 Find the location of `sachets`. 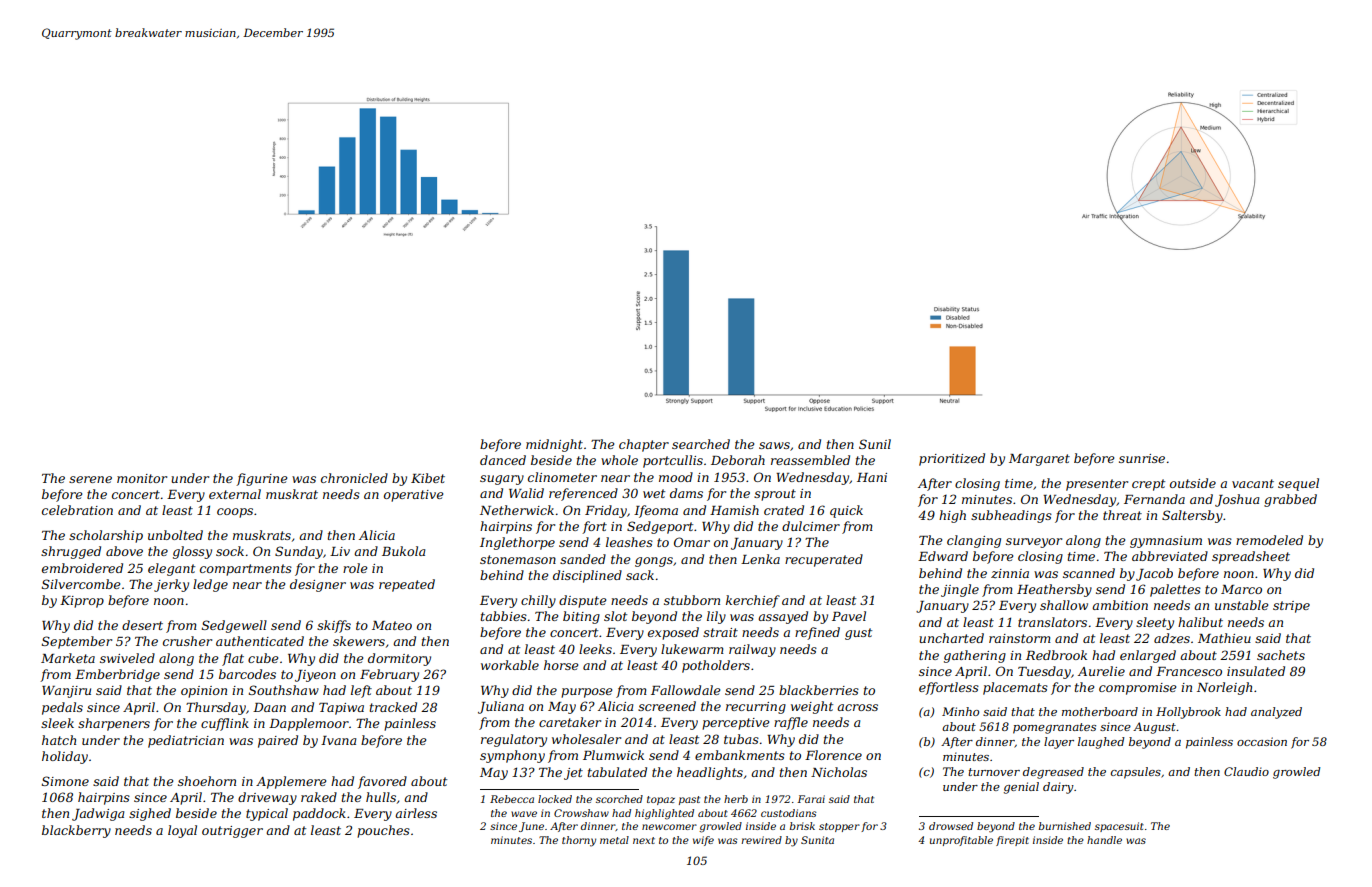

sachets is located at coordinates (1281, 655).
